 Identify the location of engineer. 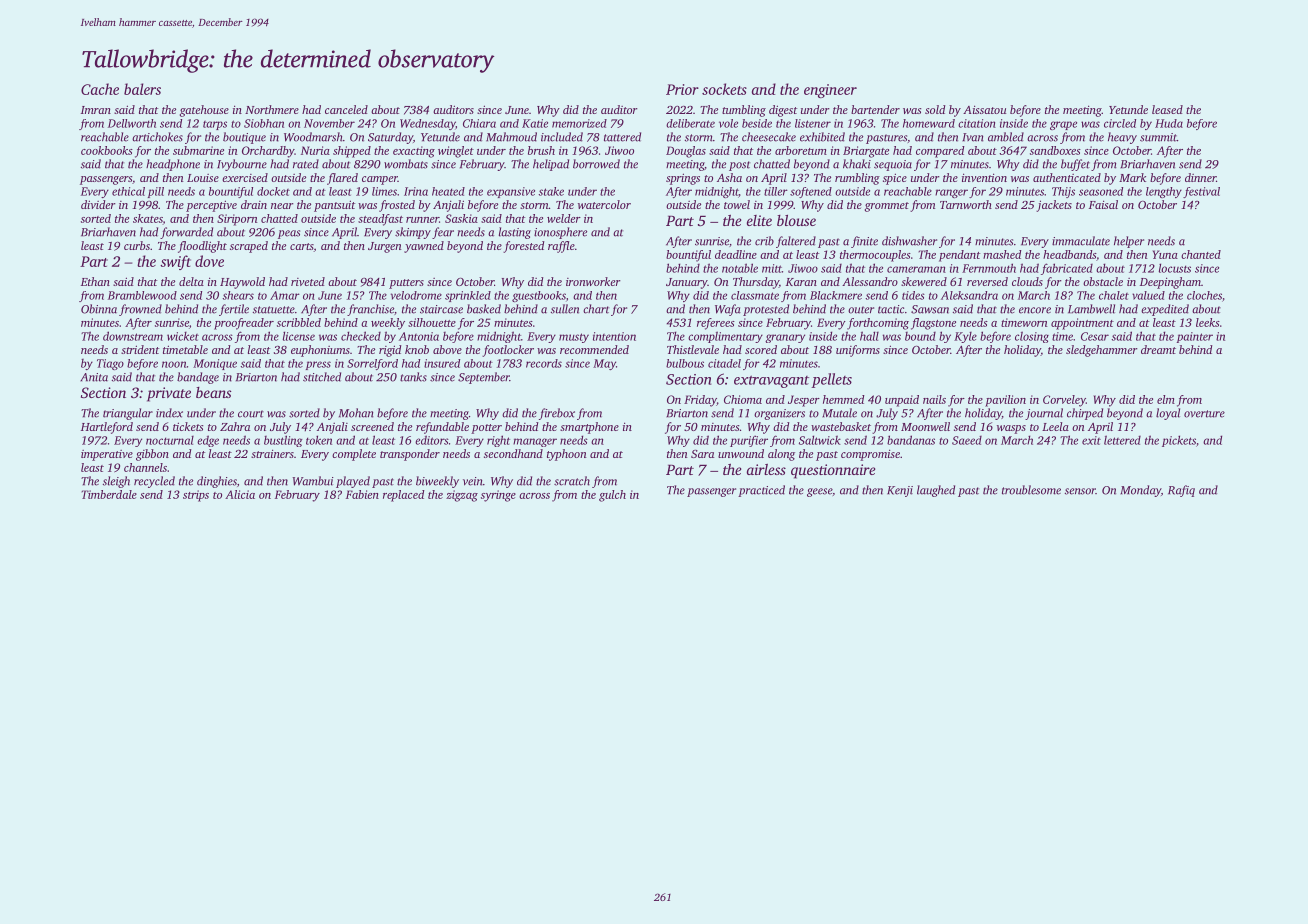
(830, 91).
